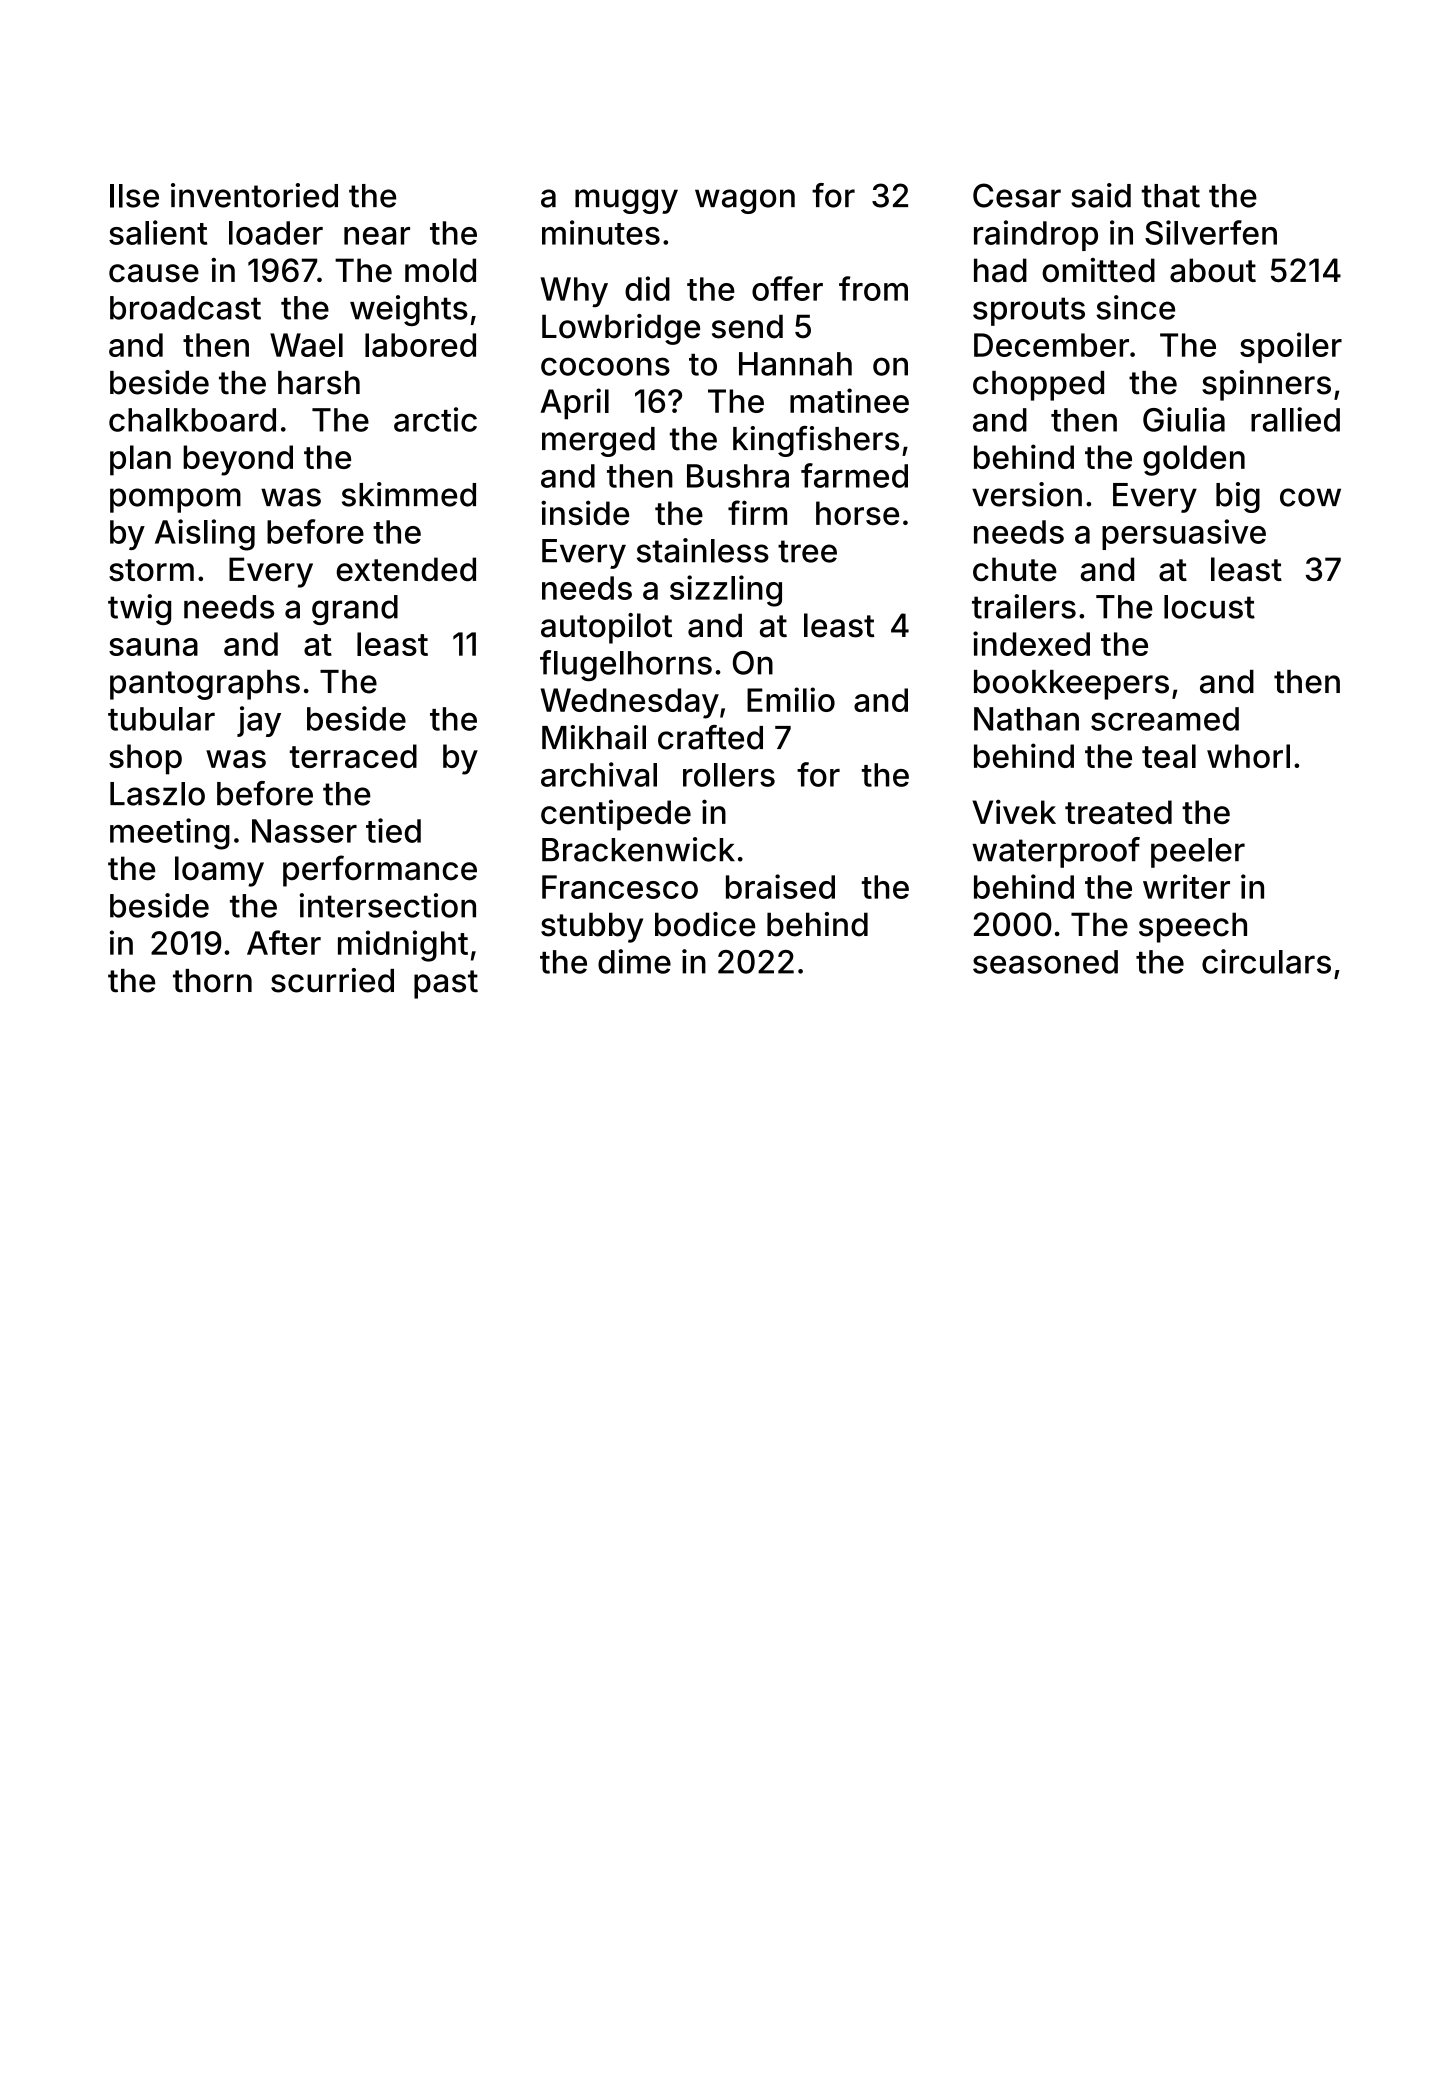 This screenshot has width=1450, height=2100. Describe the element at coordinates (574, 292) in the screenshot. I see `Why` at that location.
